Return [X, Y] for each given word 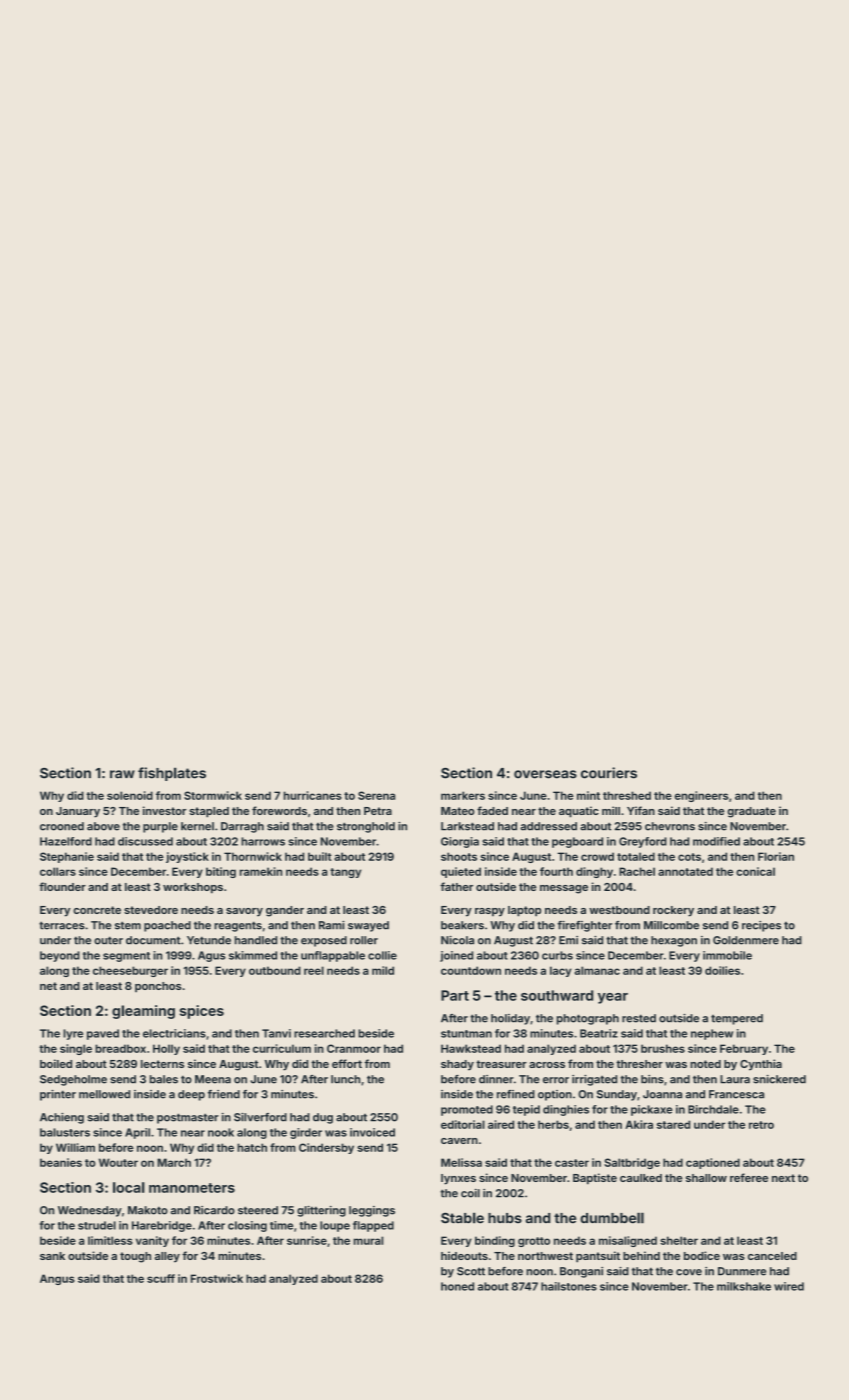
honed [457, 1286]
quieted [461, 872]
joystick [187, 857]
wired [789, 1286]
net [48, 986]
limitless [110, 1240]
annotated [685, 871]
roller [364, 940]
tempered [737, 1019]
